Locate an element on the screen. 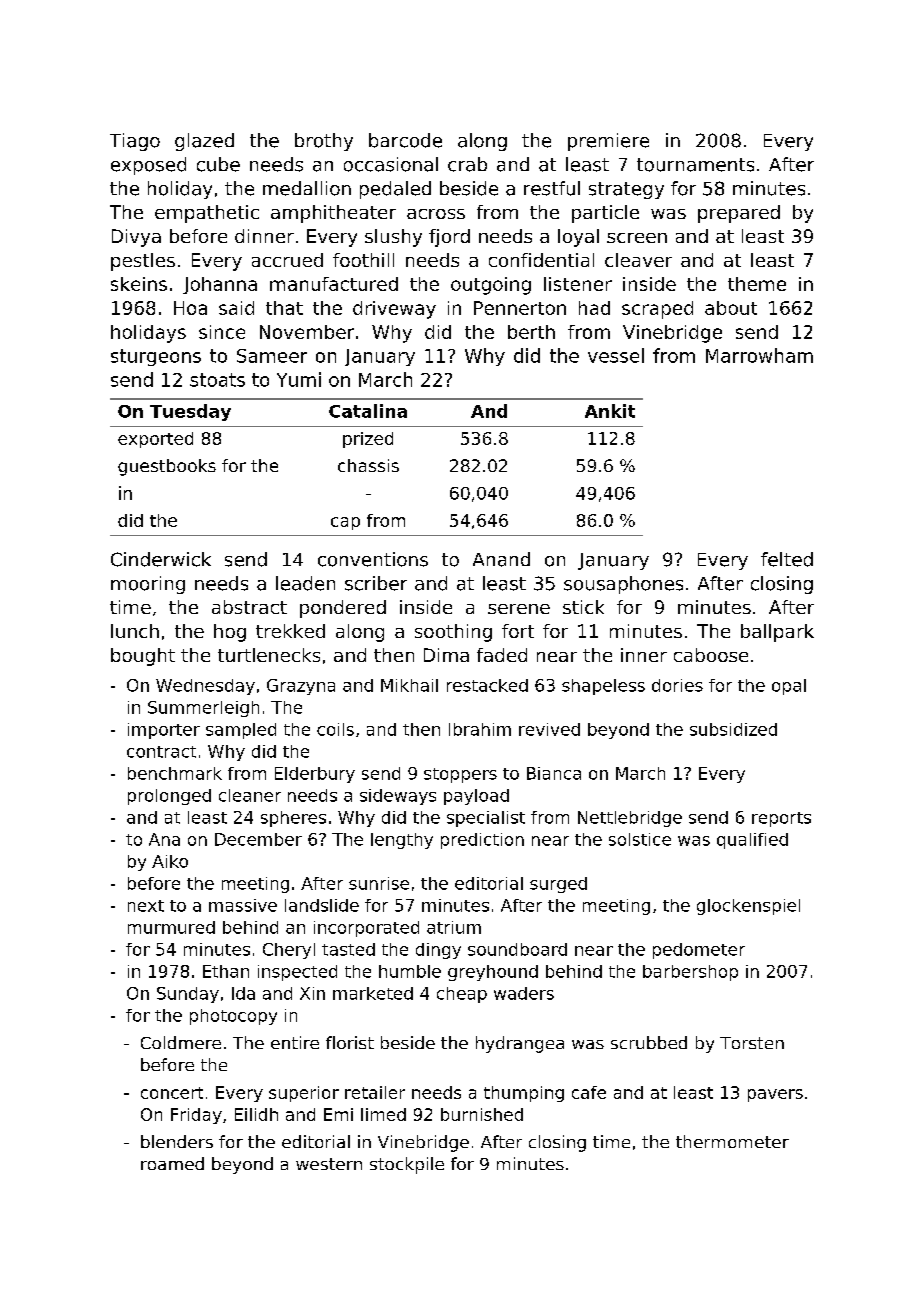  stockpile is located at coordinates (407, 1165).
